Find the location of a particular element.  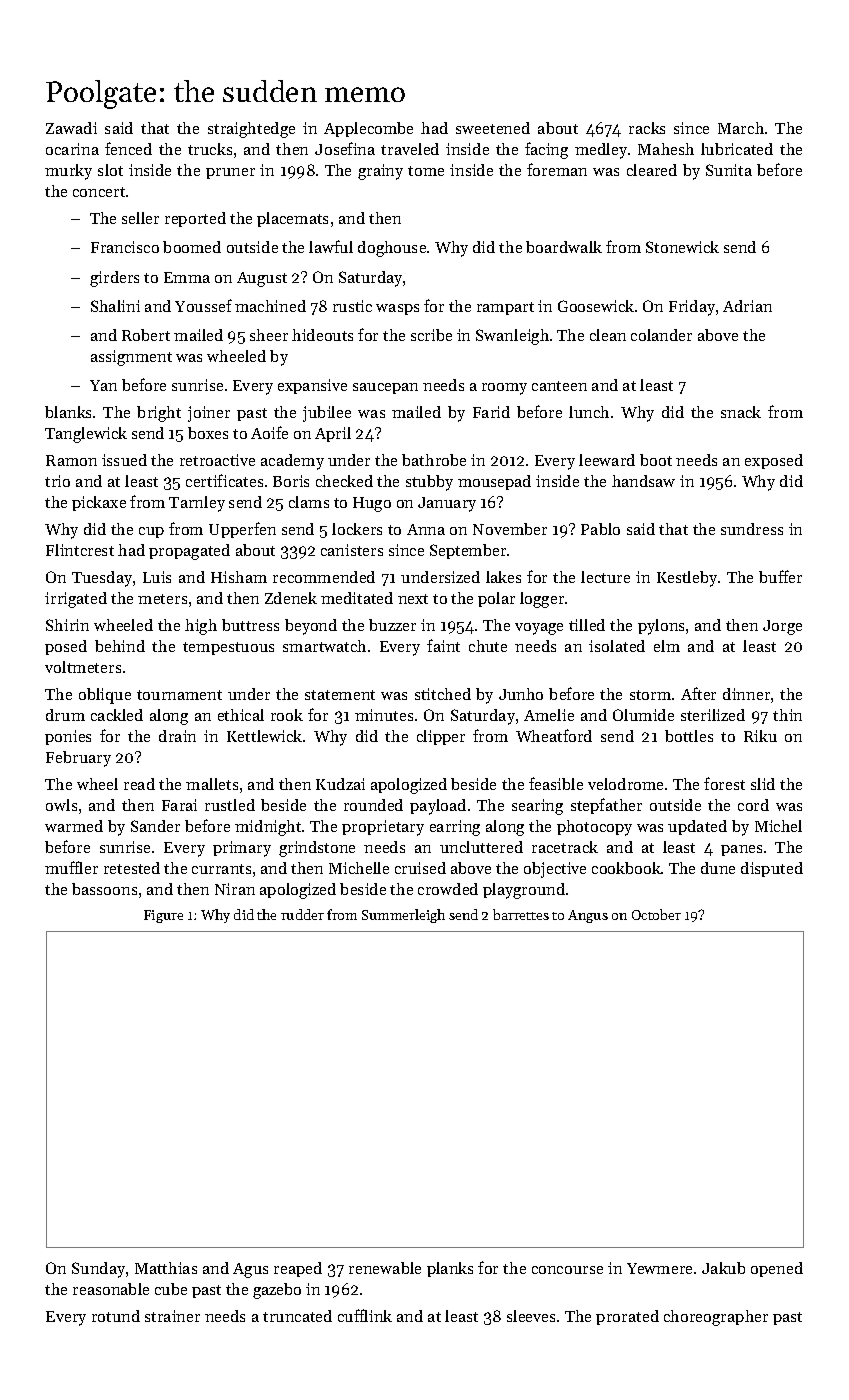

Figure is located at coordinates (163, 916).
